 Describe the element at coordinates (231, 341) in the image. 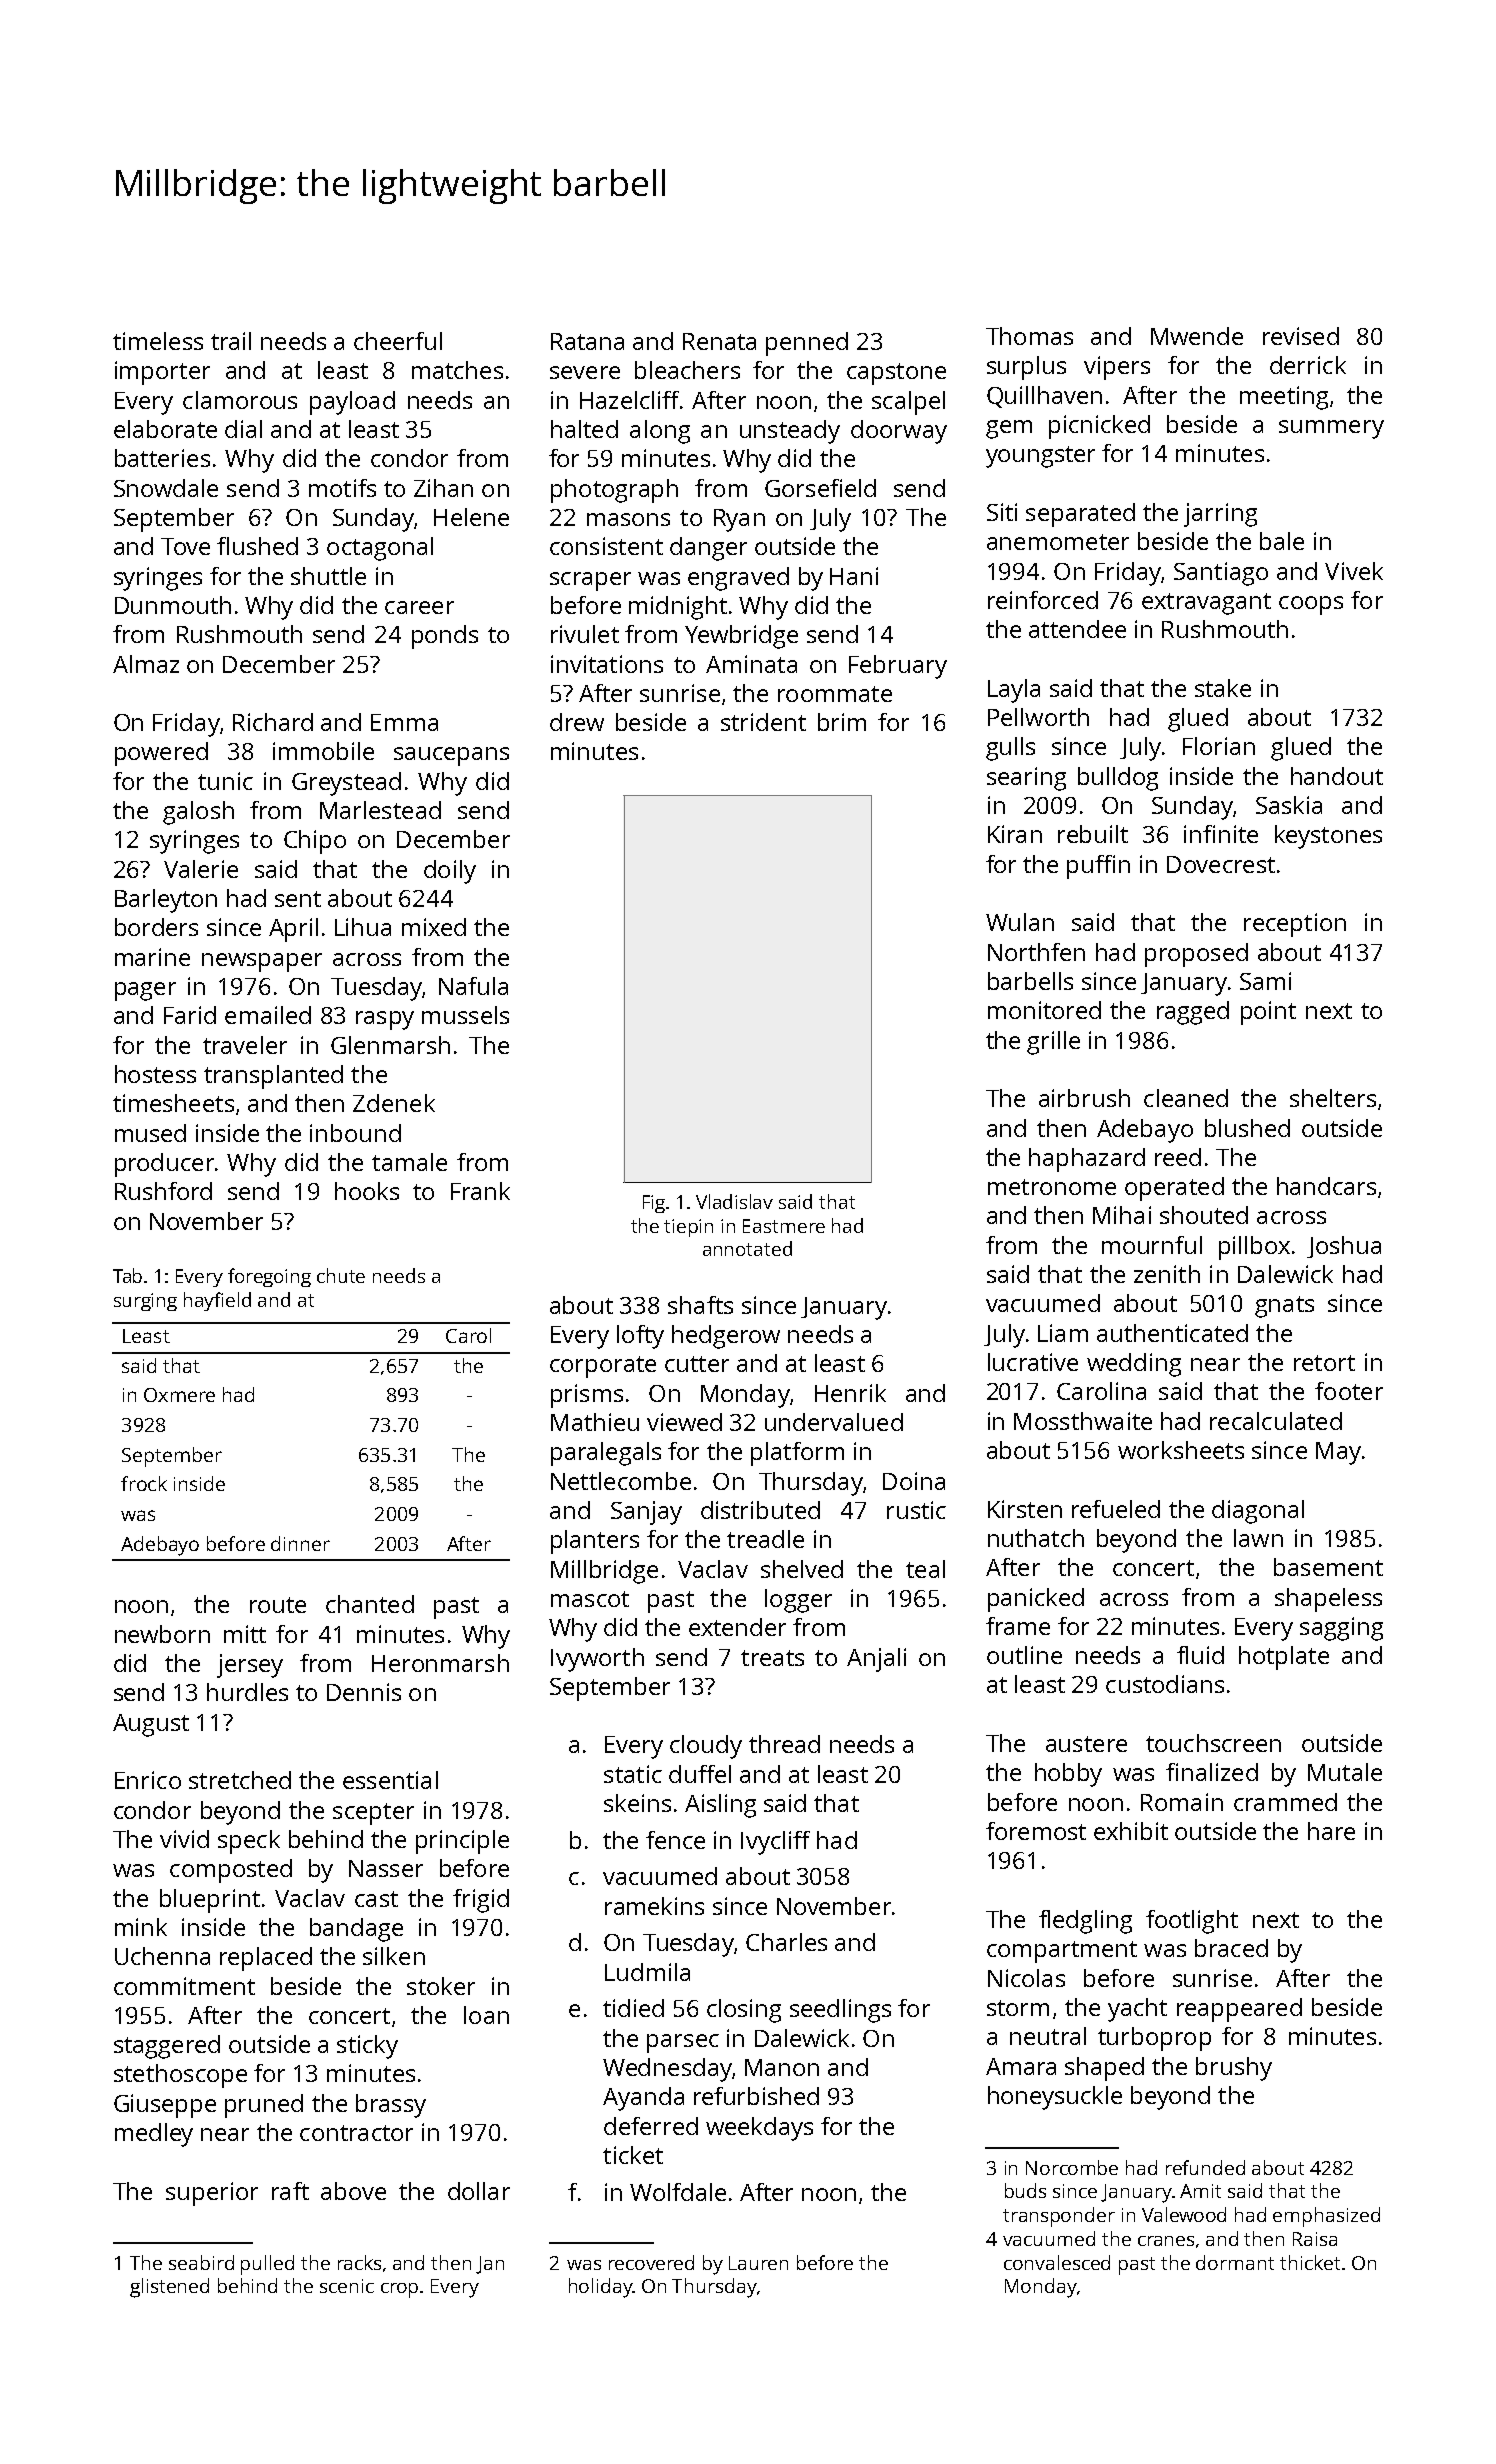

I see `trail` at that location.
